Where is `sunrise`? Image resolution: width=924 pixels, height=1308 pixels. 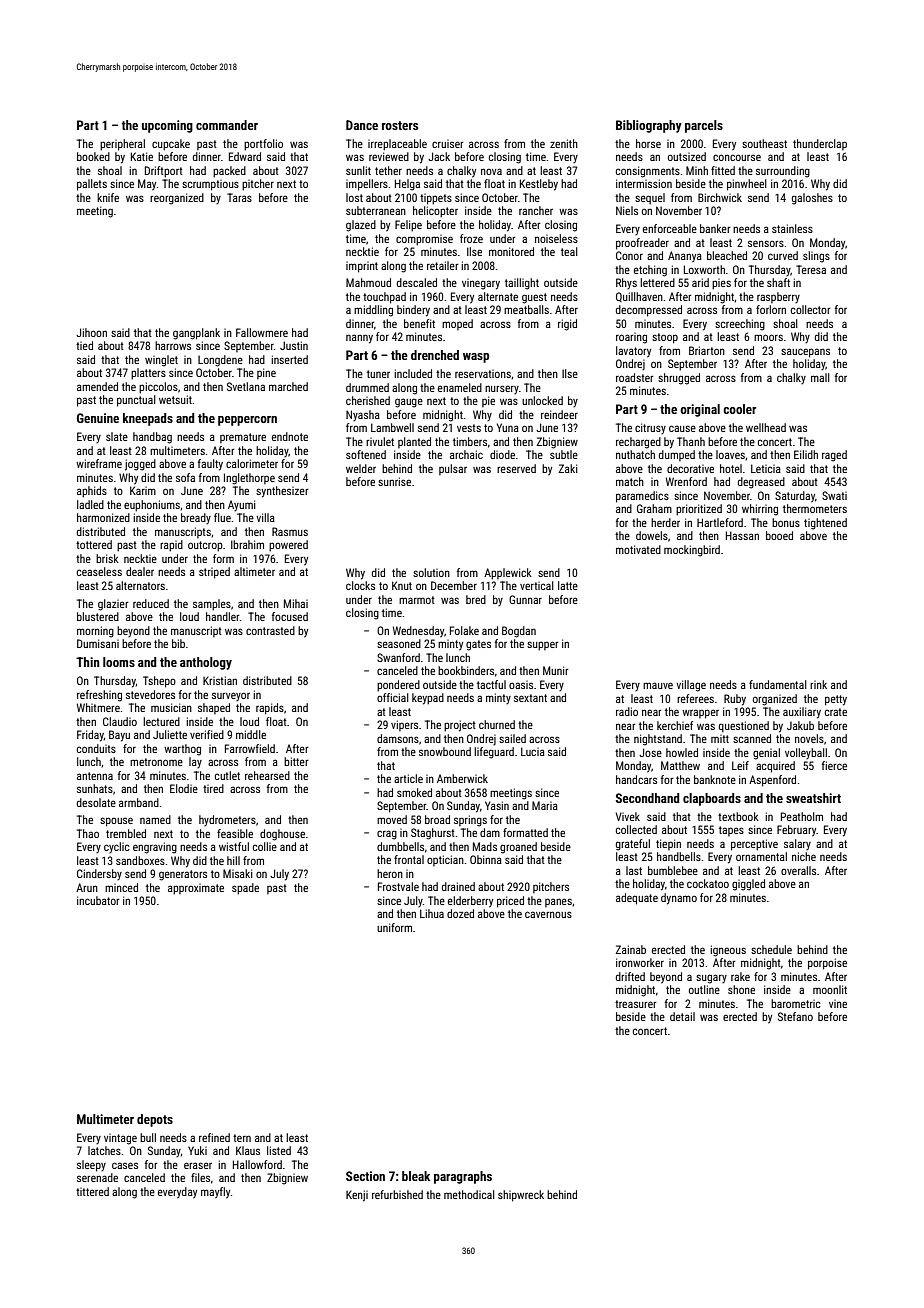 sunrise is located at coordinates (394, 481).
